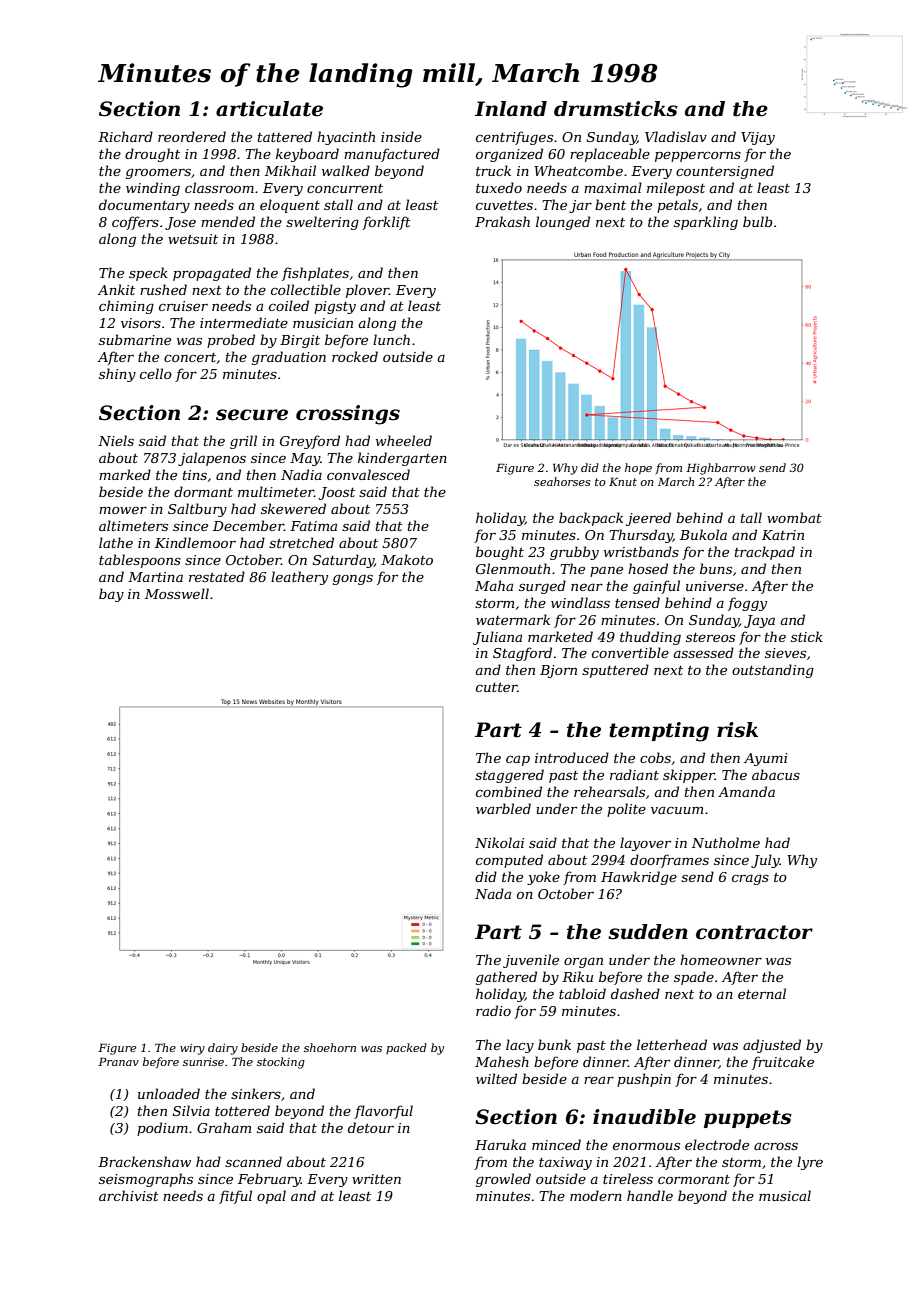  Describe the element at coordinates (177, 593) in the document. I see `Mosswell` at that location.
